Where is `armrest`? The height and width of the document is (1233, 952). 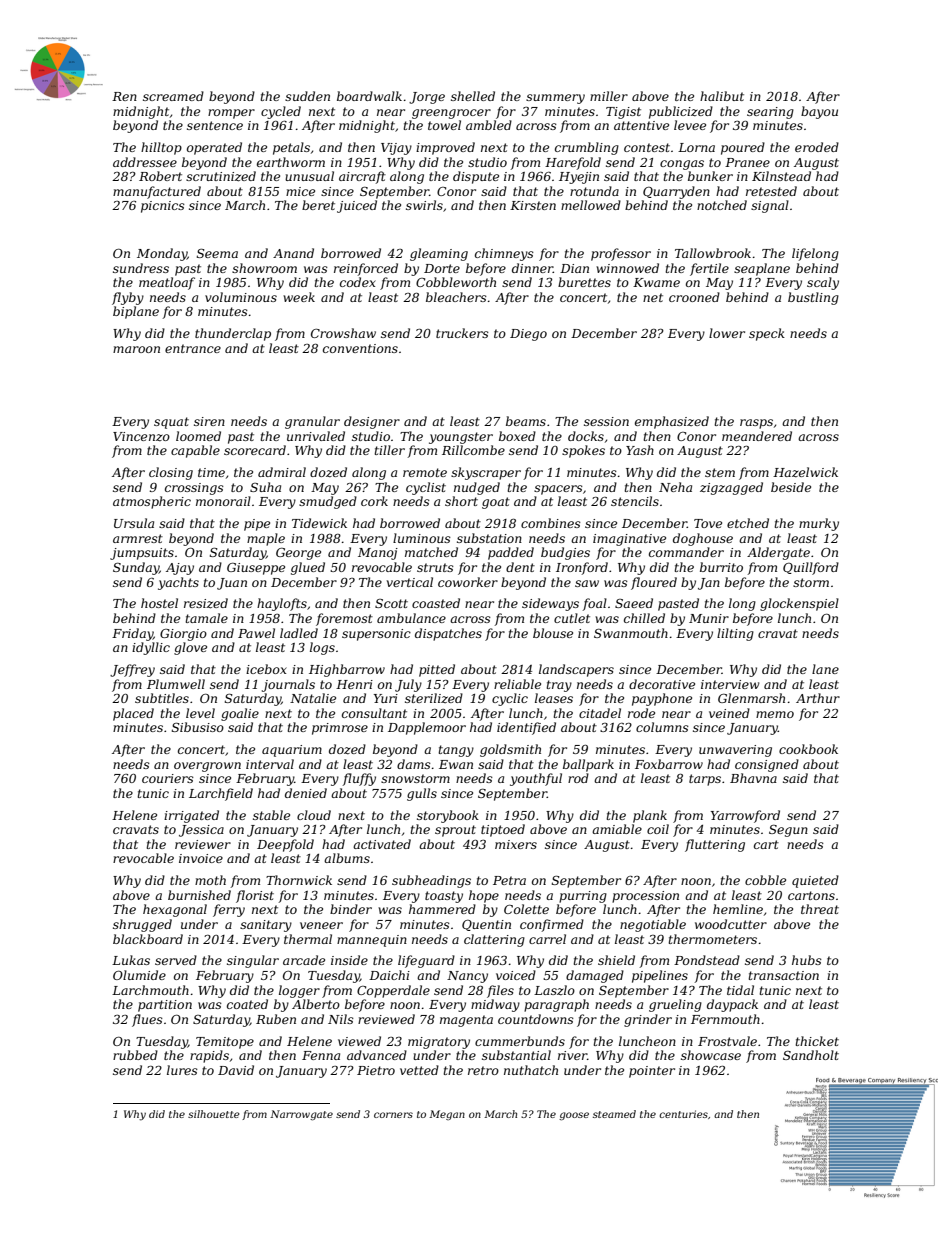 armrest is located at coordinates (138, 538).
